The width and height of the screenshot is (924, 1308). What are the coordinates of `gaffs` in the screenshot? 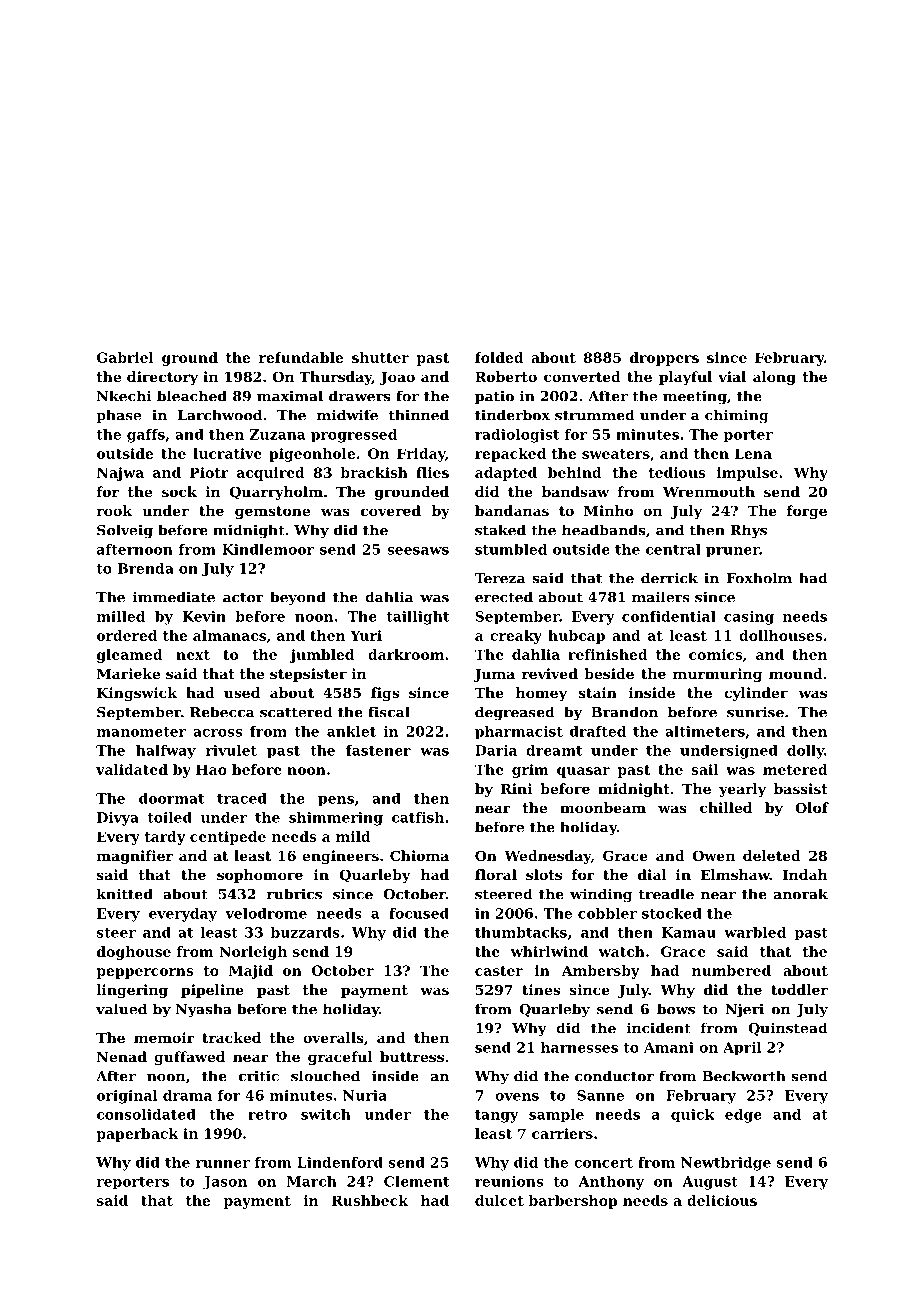 It's located at (146, 436).
